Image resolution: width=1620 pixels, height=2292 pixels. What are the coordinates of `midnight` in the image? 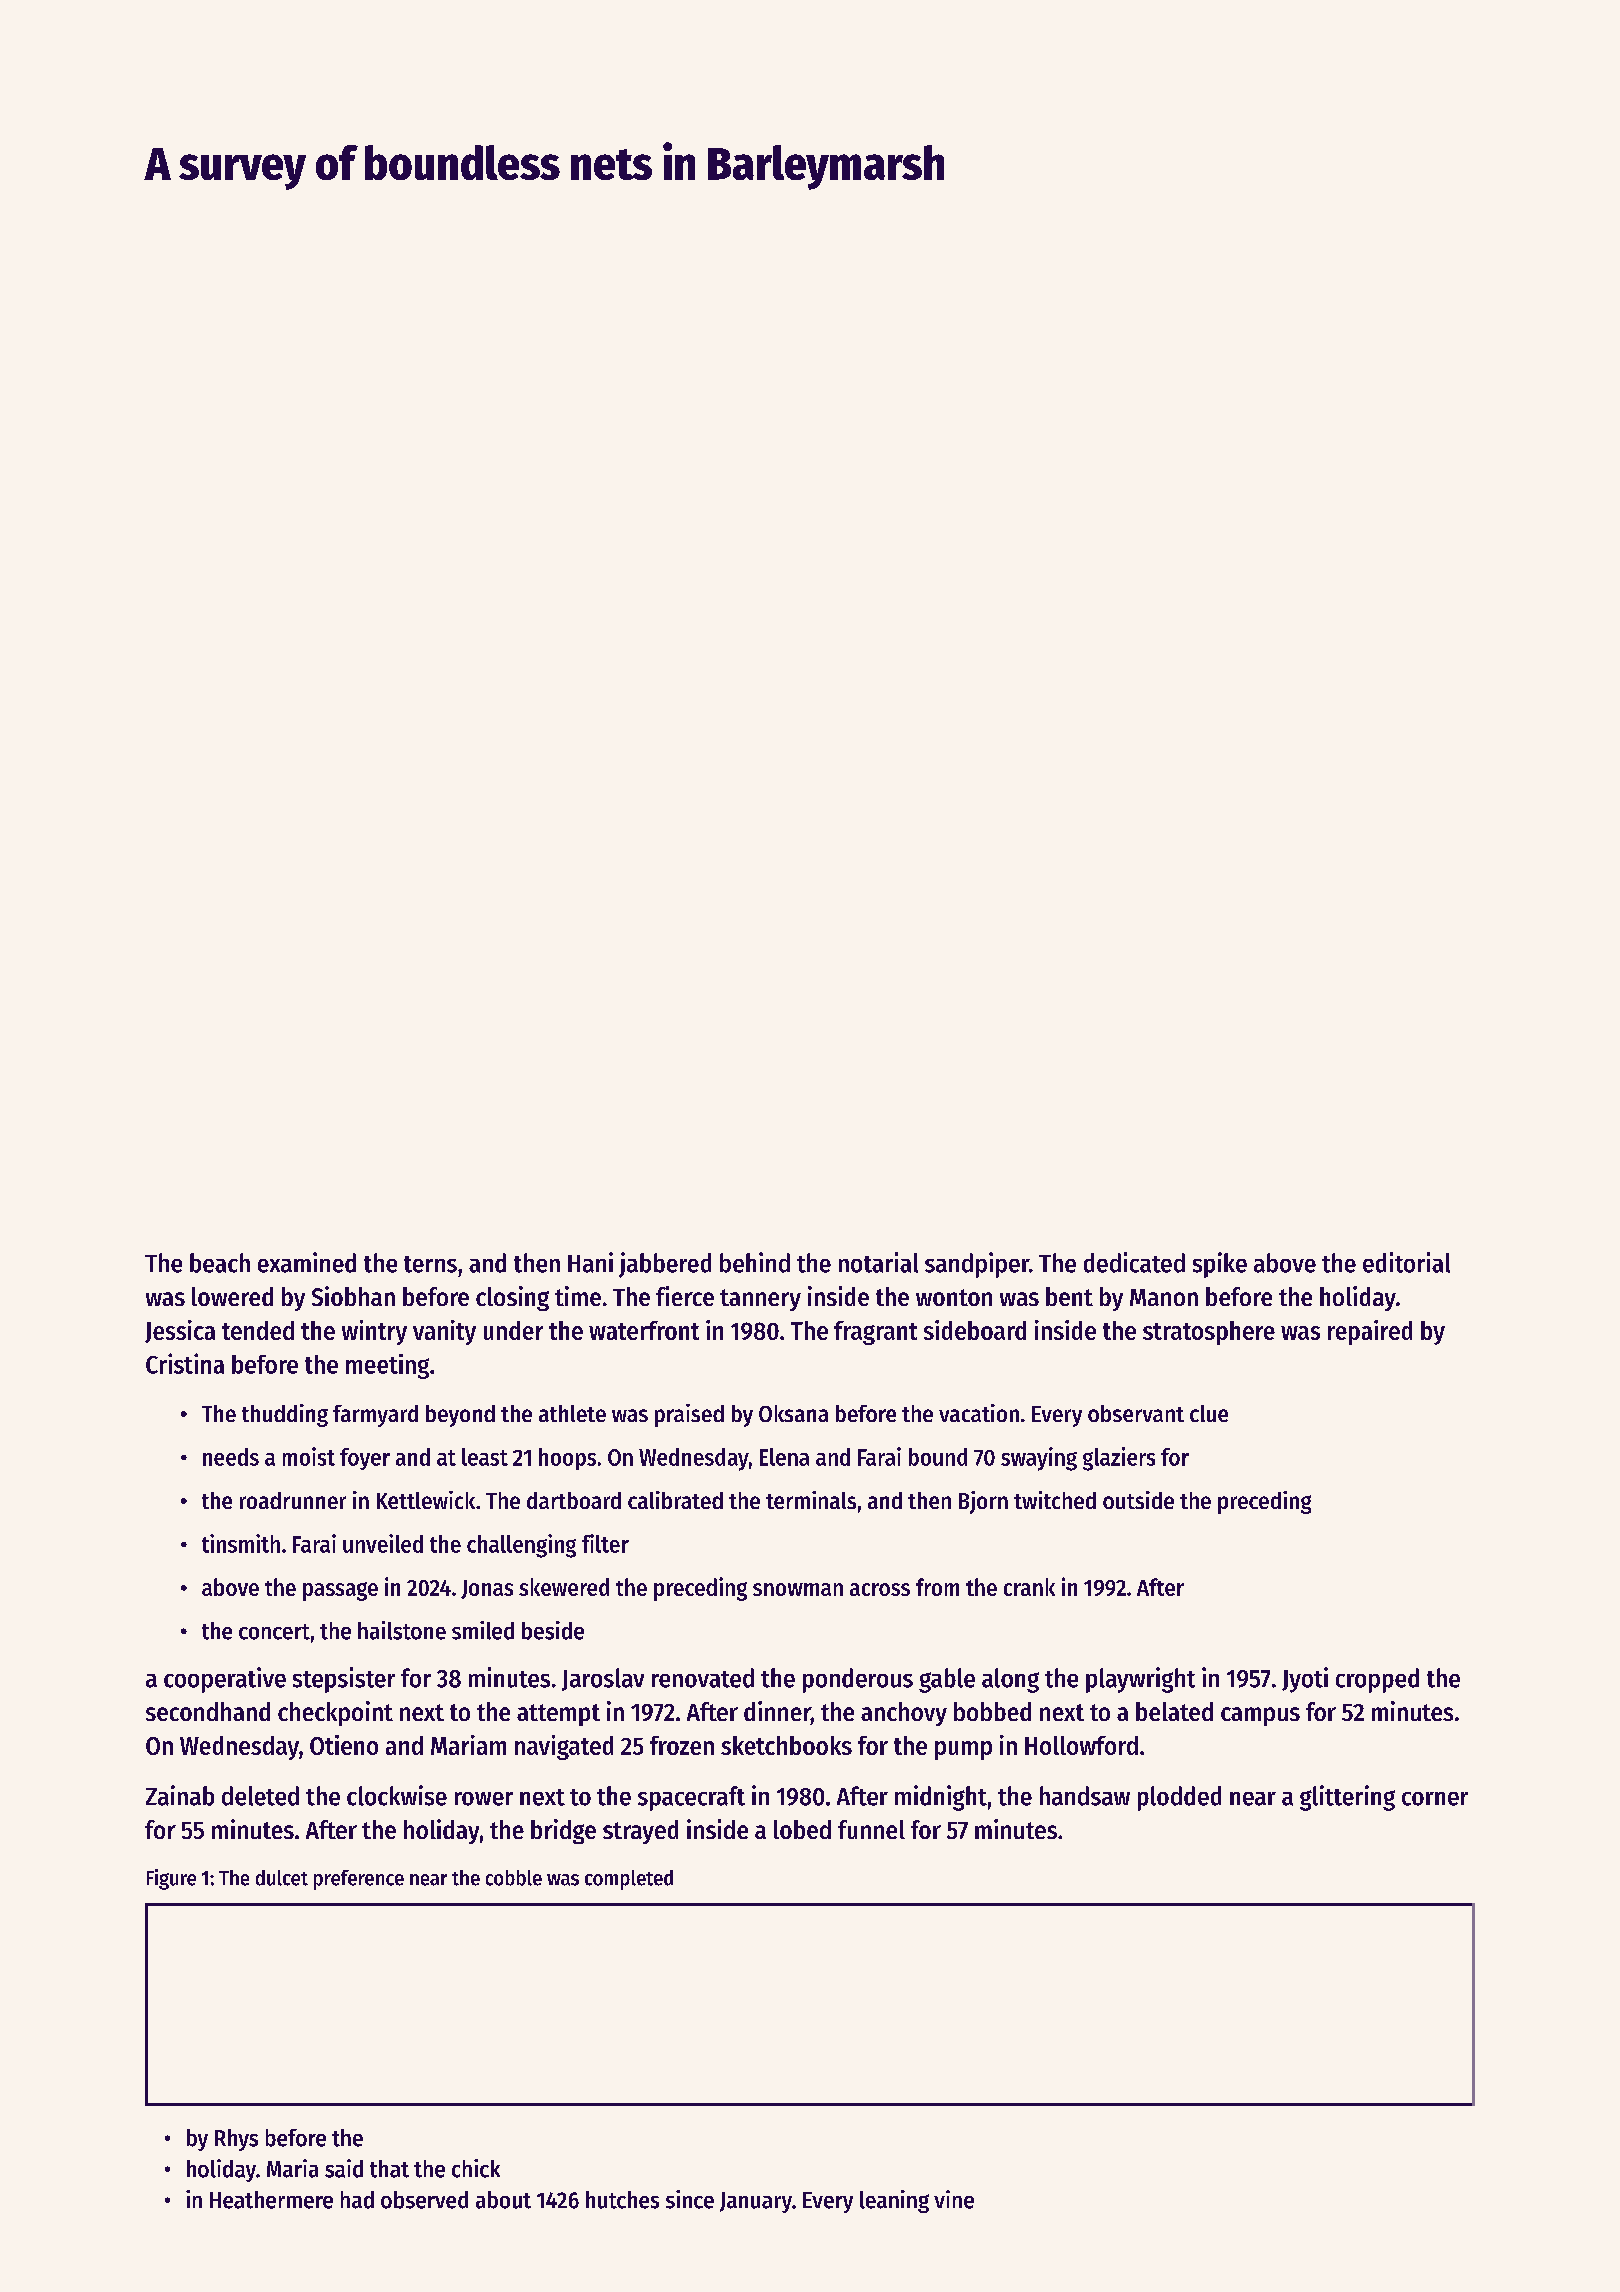 It's located at (941, 1798).
